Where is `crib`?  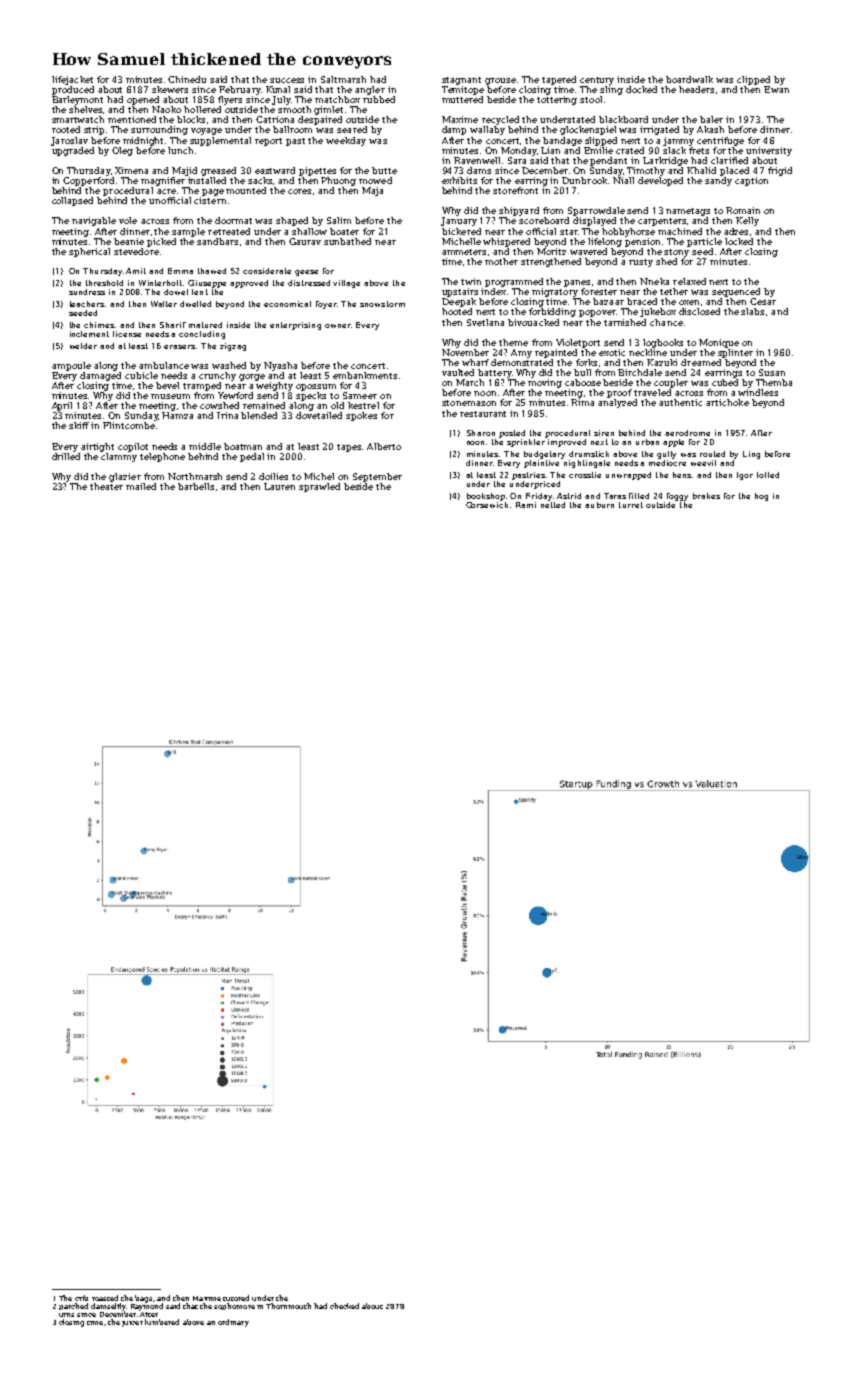
crib is located at coordinates (81, 1298).
